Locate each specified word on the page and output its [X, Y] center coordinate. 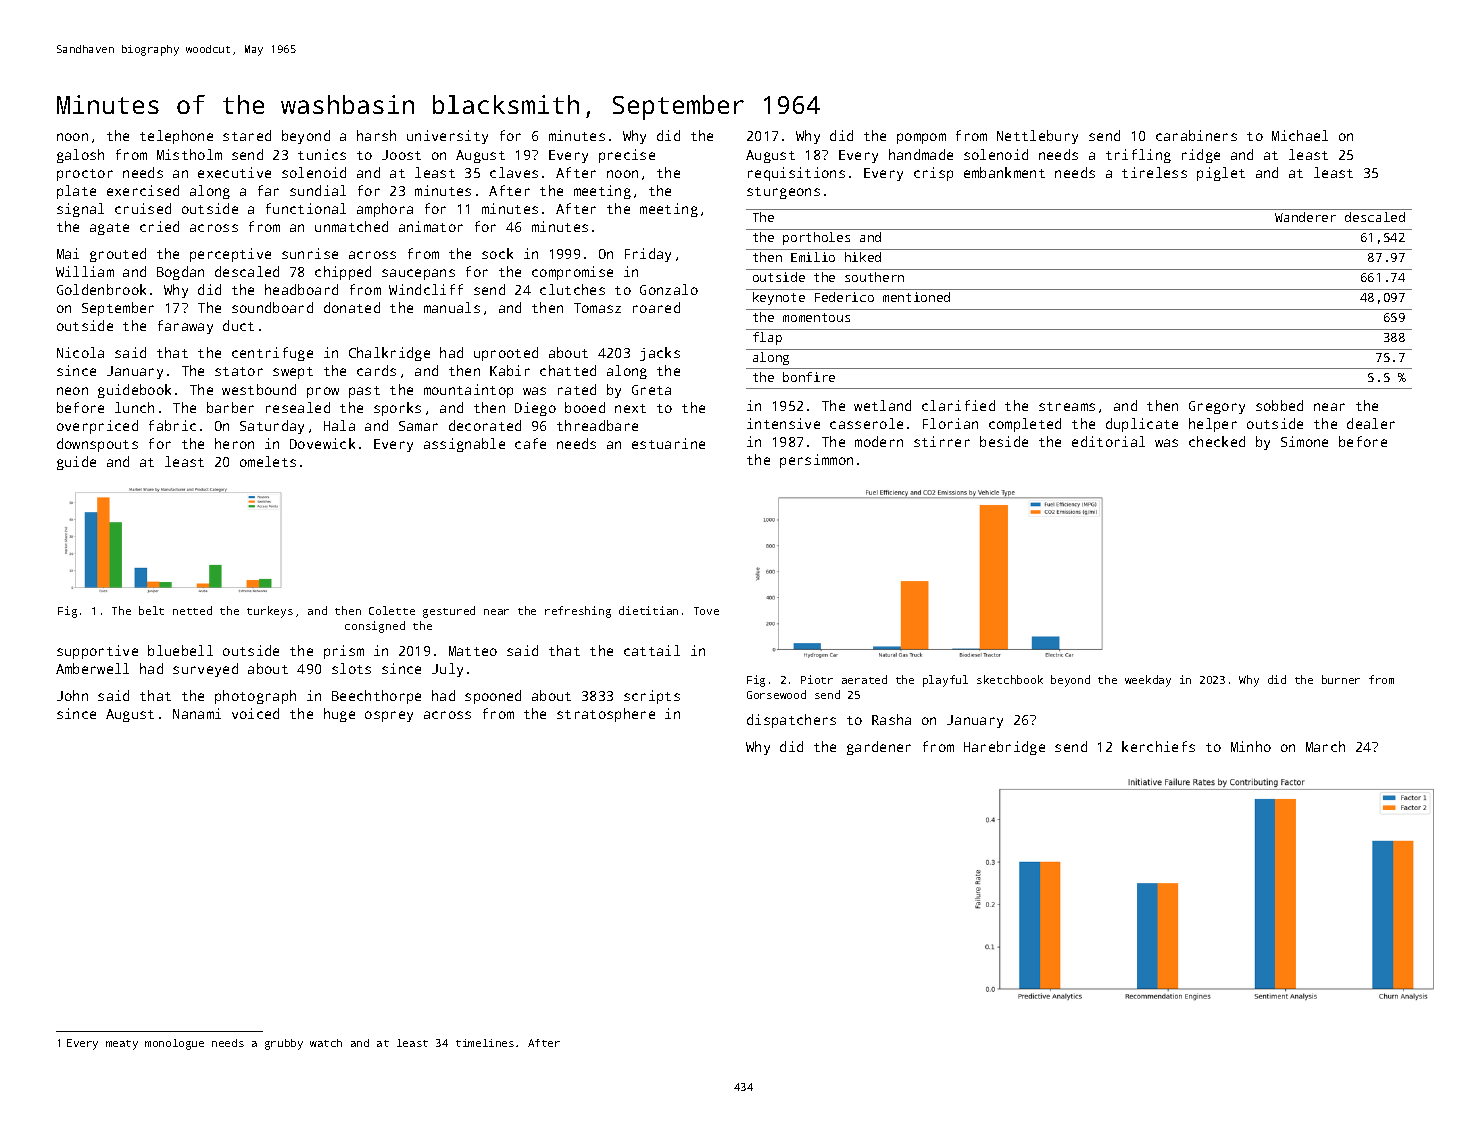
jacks [660, 354]
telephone [176, 137]
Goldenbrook [101, 289]
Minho [1251, 746]
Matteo [473, 651]
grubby [284, 1044]
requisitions [796, 174]
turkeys [270, 612]
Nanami [197, 713]
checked [1217, 441]
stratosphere [606, 715]
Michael [1300, 135]
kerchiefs [1158, 746]
